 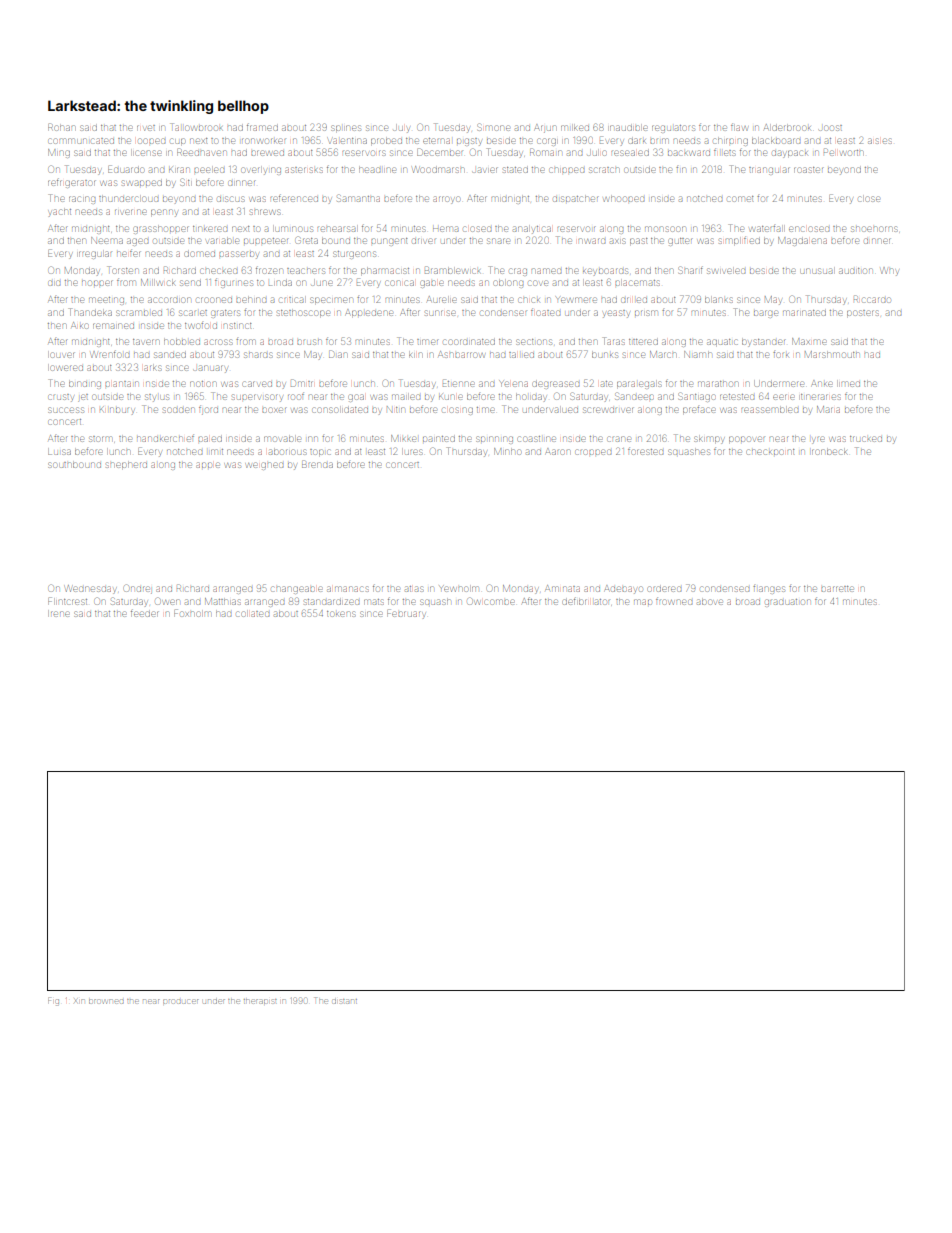 I want to click on graduation, so click(x=787, y=603).
